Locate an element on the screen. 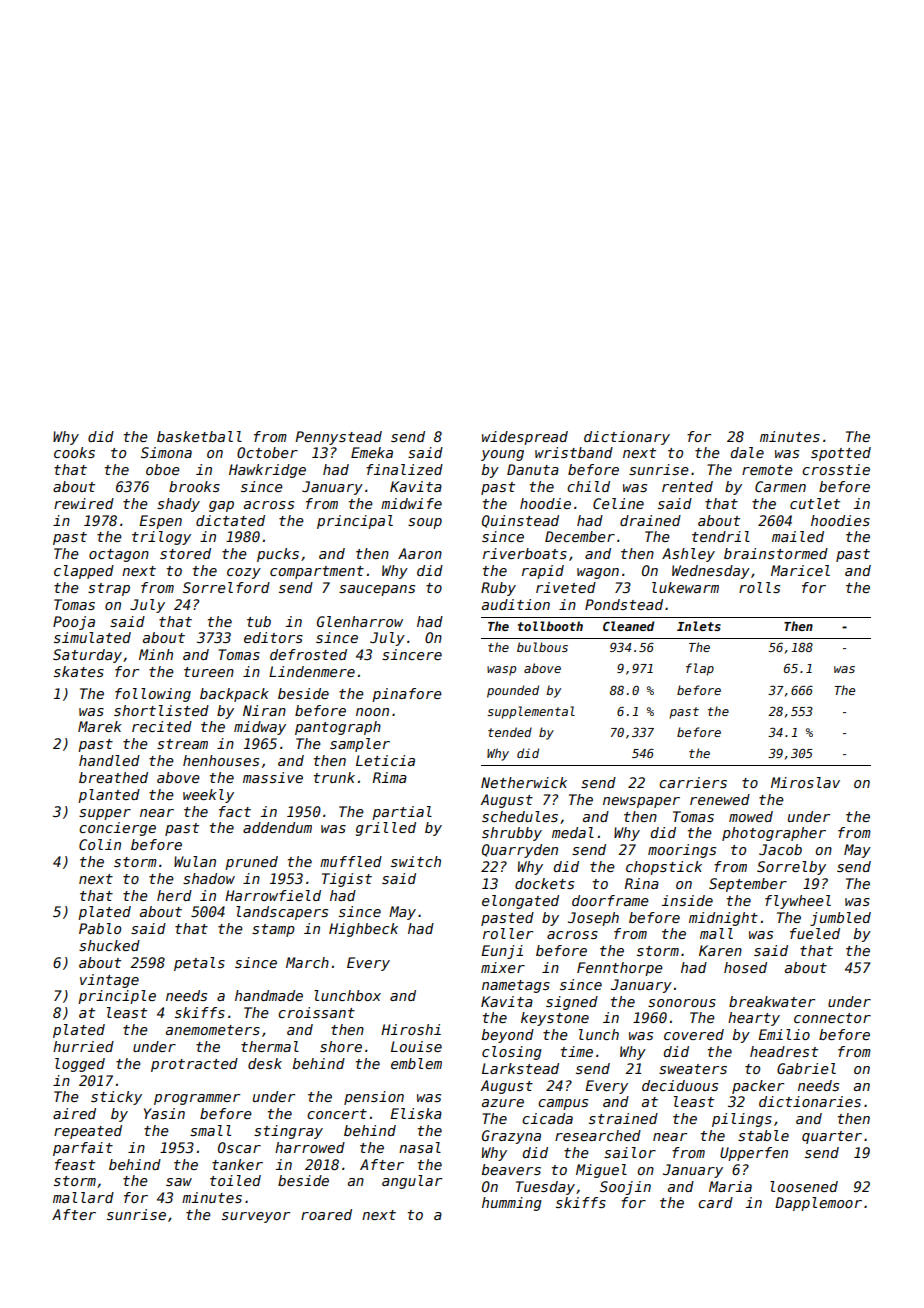 The width and height of the screenshot is (924, 1308). Colin is located at coordinates (100, 844).
